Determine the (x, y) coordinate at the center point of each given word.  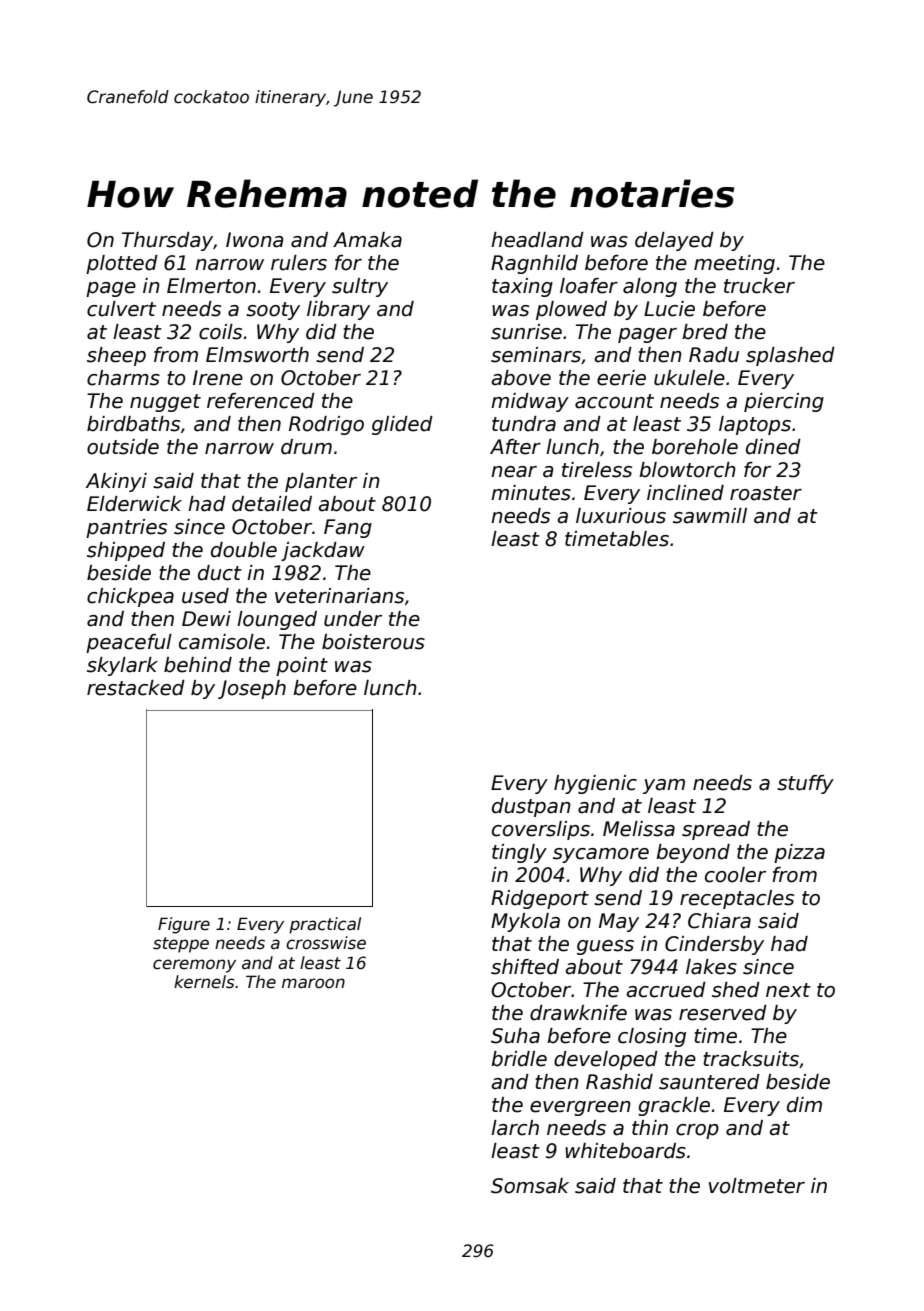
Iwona (255, 240)
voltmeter (757, 1186)
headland (537, 240)
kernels (204, 982)
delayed (674, 241)
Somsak (530, 1186)
